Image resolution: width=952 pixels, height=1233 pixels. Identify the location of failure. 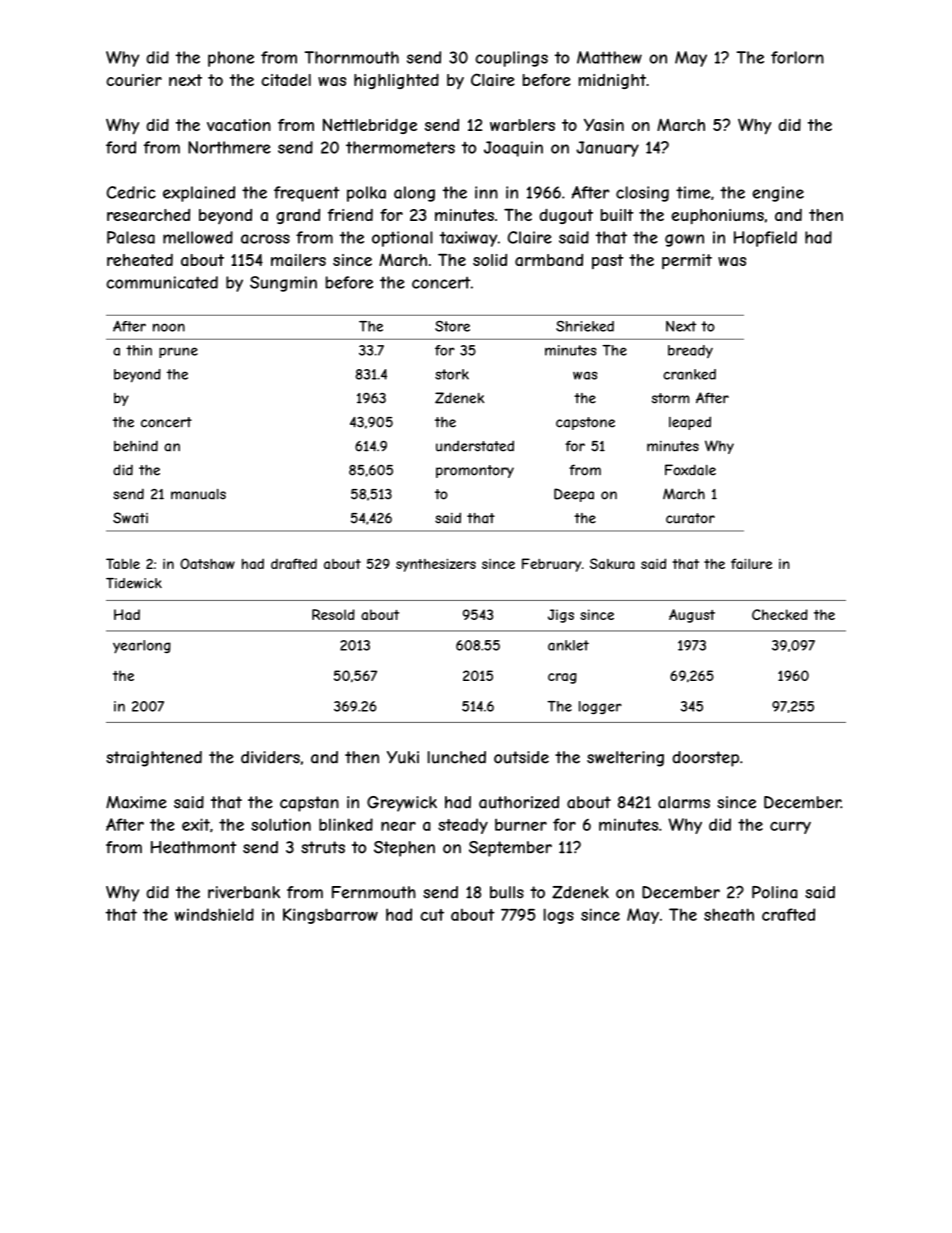
(751, 563).
